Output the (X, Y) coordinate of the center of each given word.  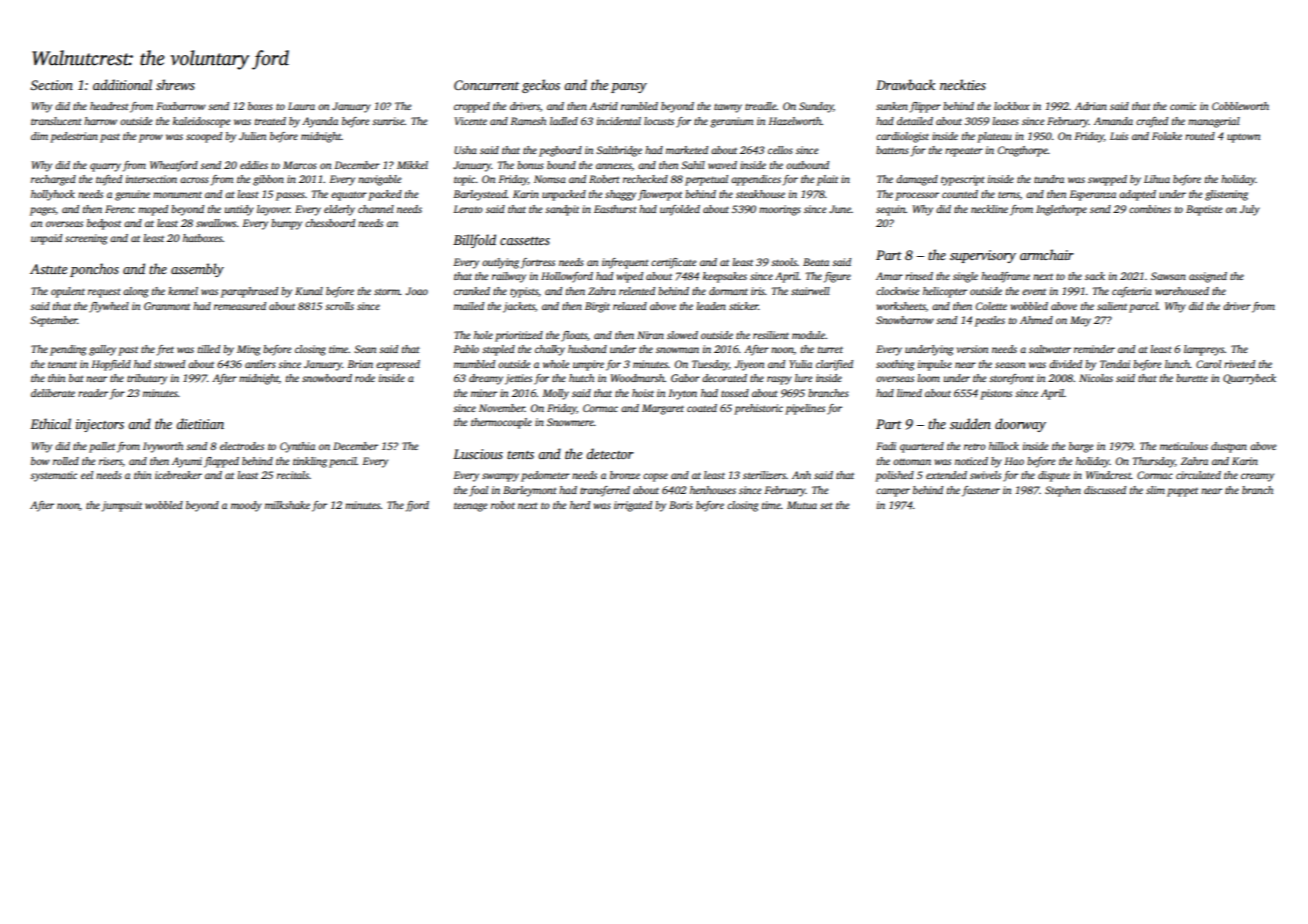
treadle (761, 106)
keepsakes (725, 277)
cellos (780, 150)
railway (509, 277)
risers (111, 462)
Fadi (886, 446)
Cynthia (297, 447)
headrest (109, 106)
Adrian (1091, 106)
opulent (68, 292)
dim (39, 136)
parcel (1143, 307)
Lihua (1157, 179)
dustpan (1229, 447)
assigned (1208, 277)
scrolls (339, 306)
